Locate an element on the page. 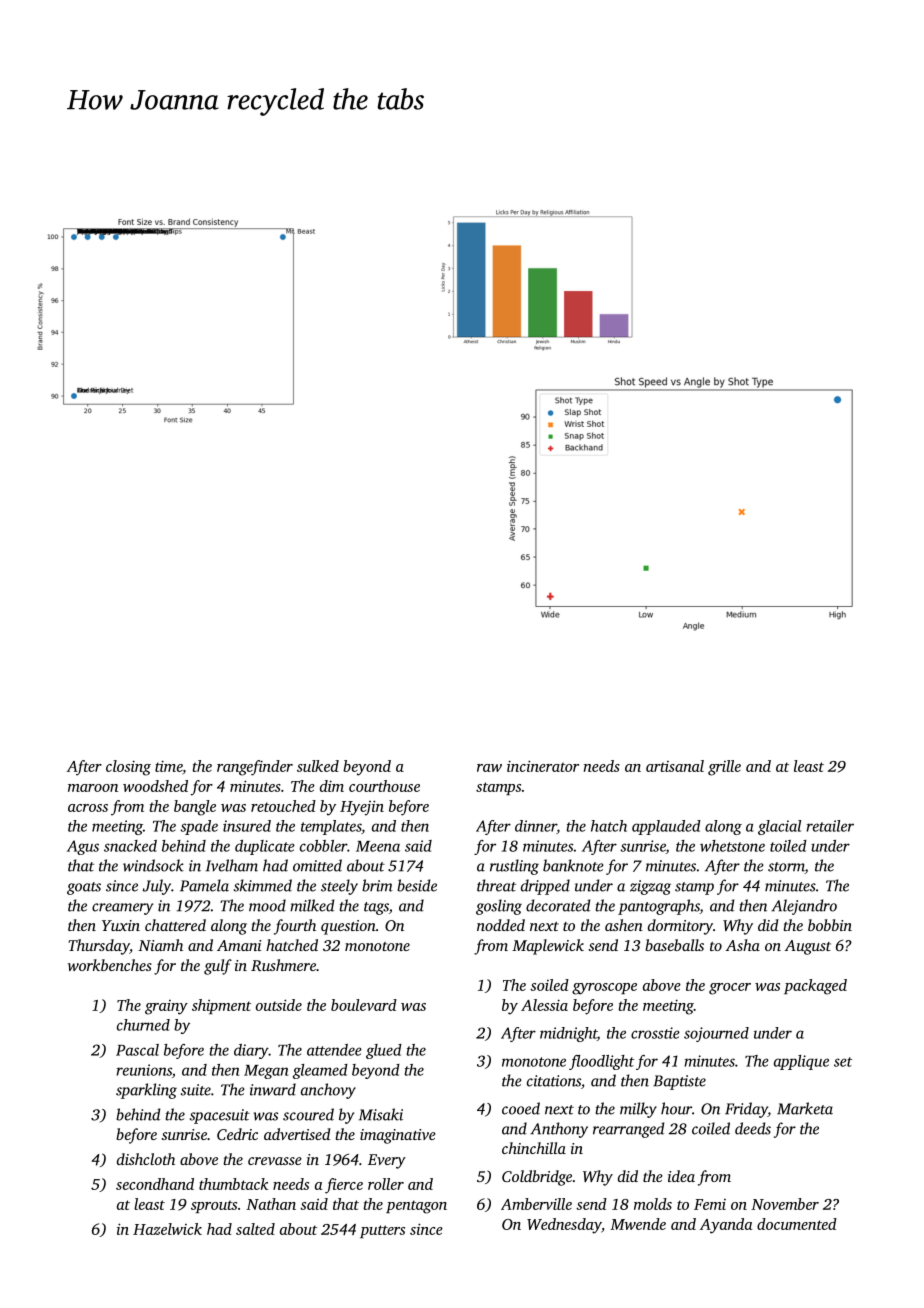 This image has width=924, height=1308. attendee is located at coordinates (334, 1050).
